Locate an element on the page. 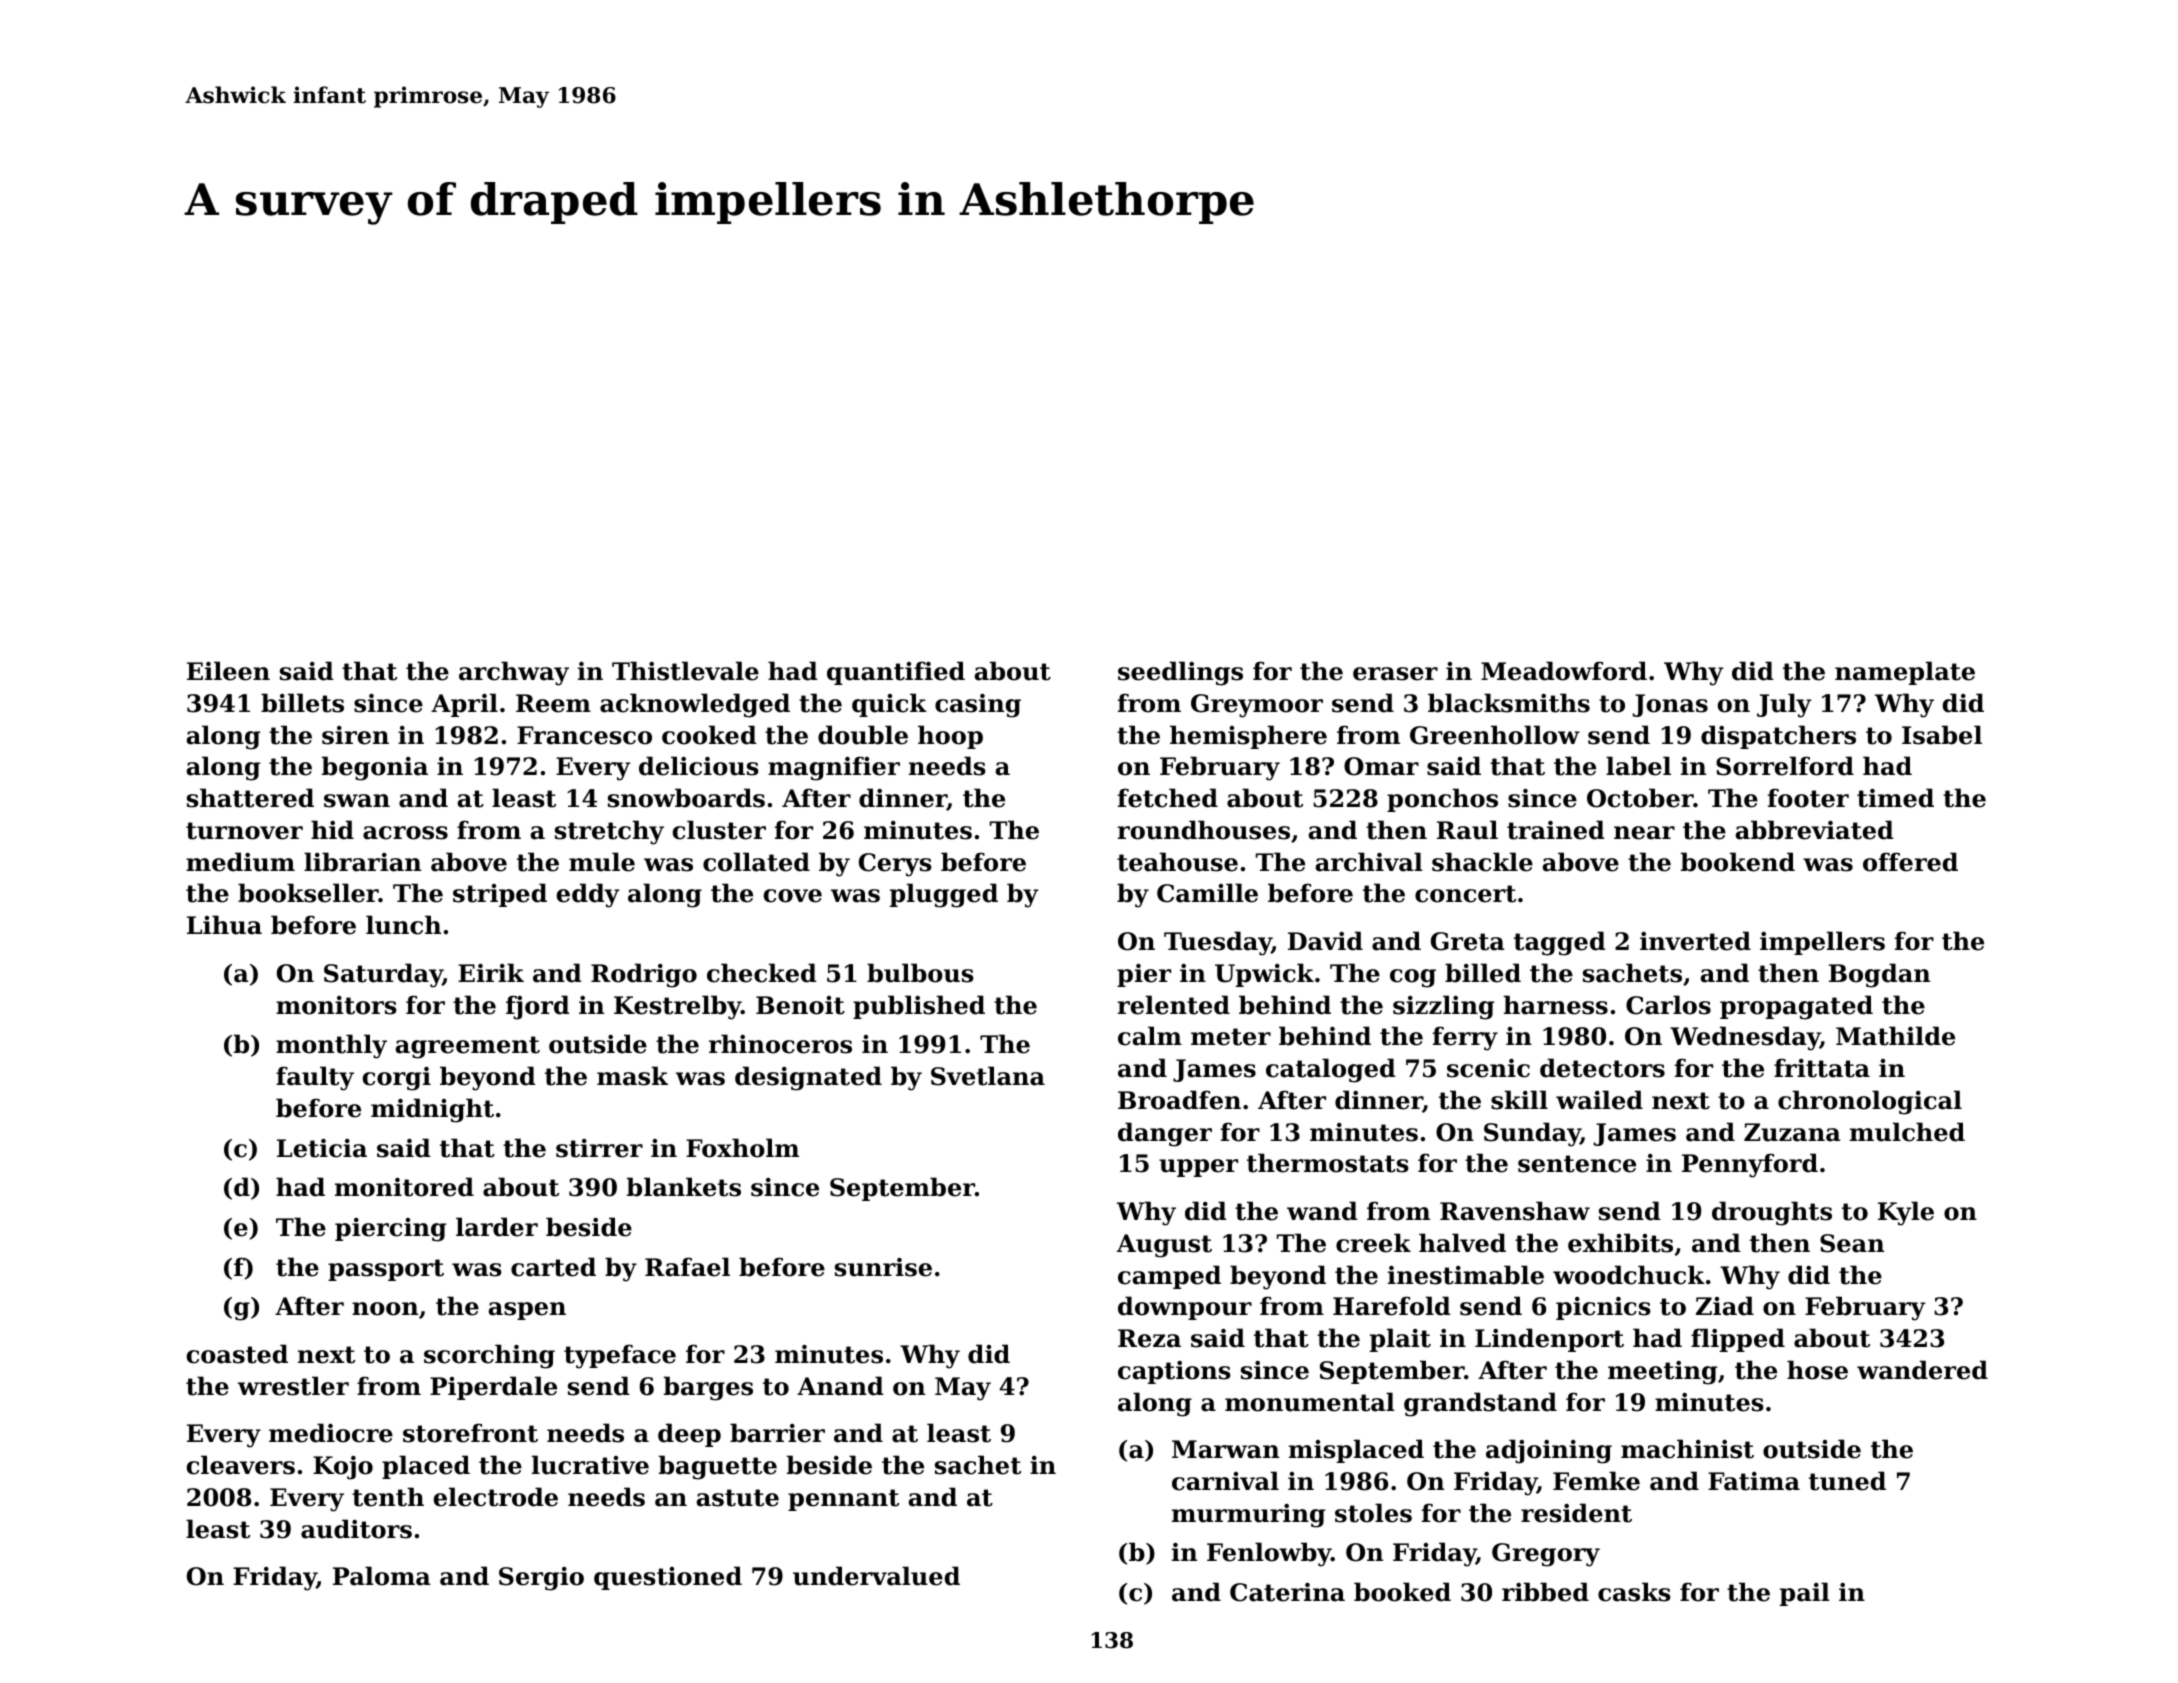 This page has height=1683, width=2178. offered is located at coordinates (1910, 862).
